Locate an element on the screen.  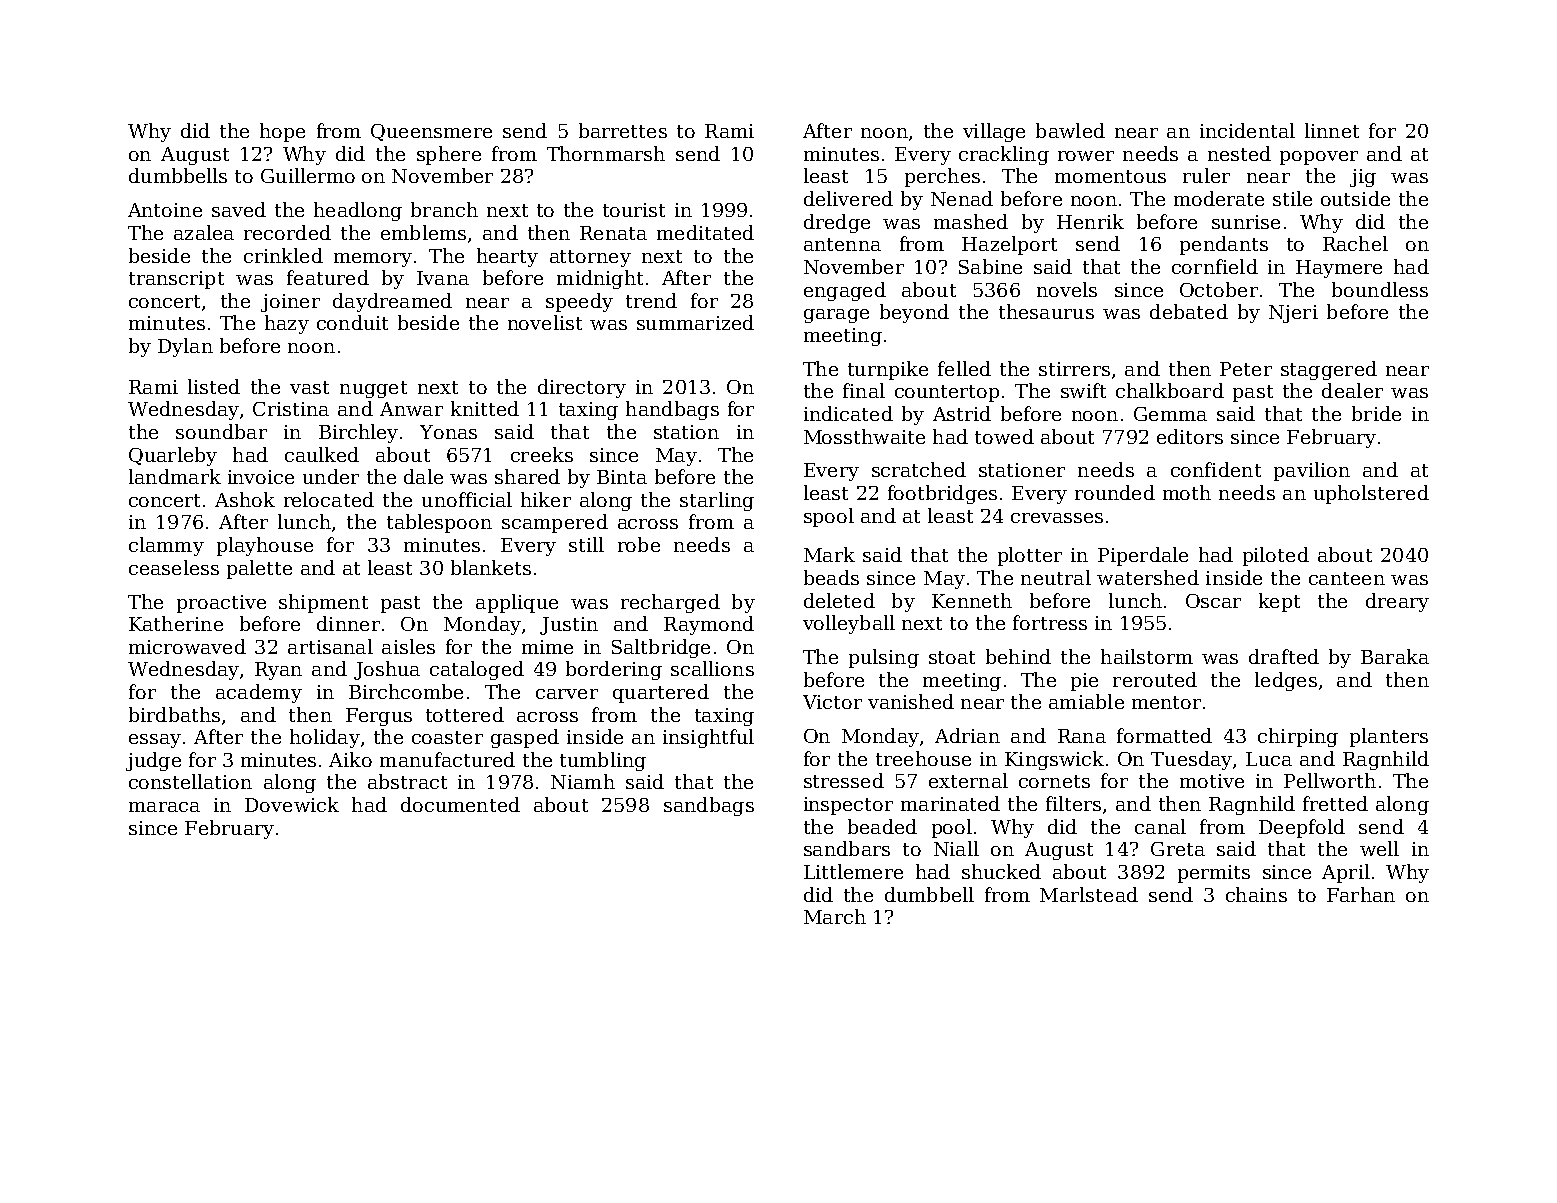
Queensmere is located at coordinates (431, 132).
